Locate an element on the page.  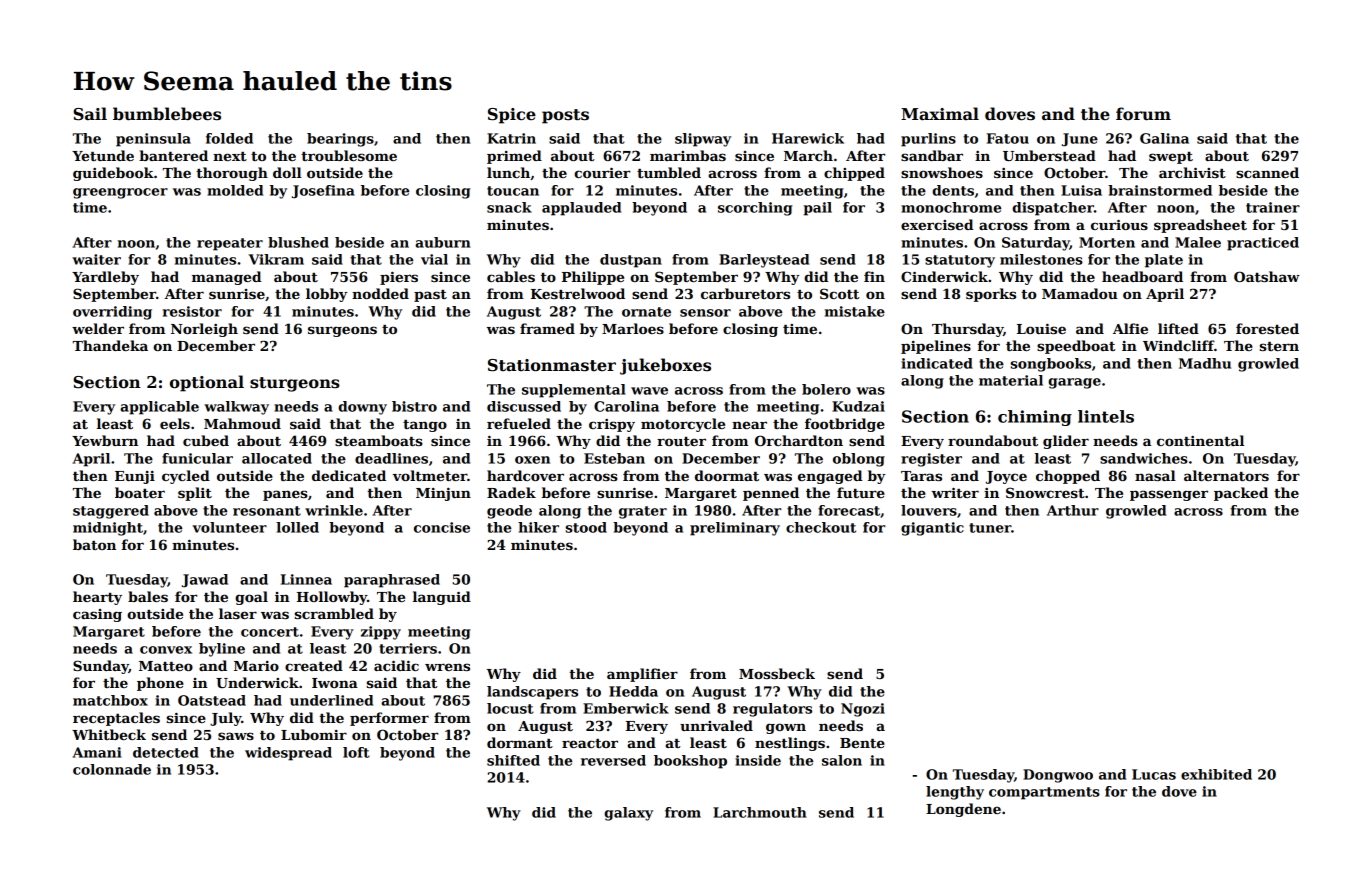
allocated is located at coordinates (277, 458).
